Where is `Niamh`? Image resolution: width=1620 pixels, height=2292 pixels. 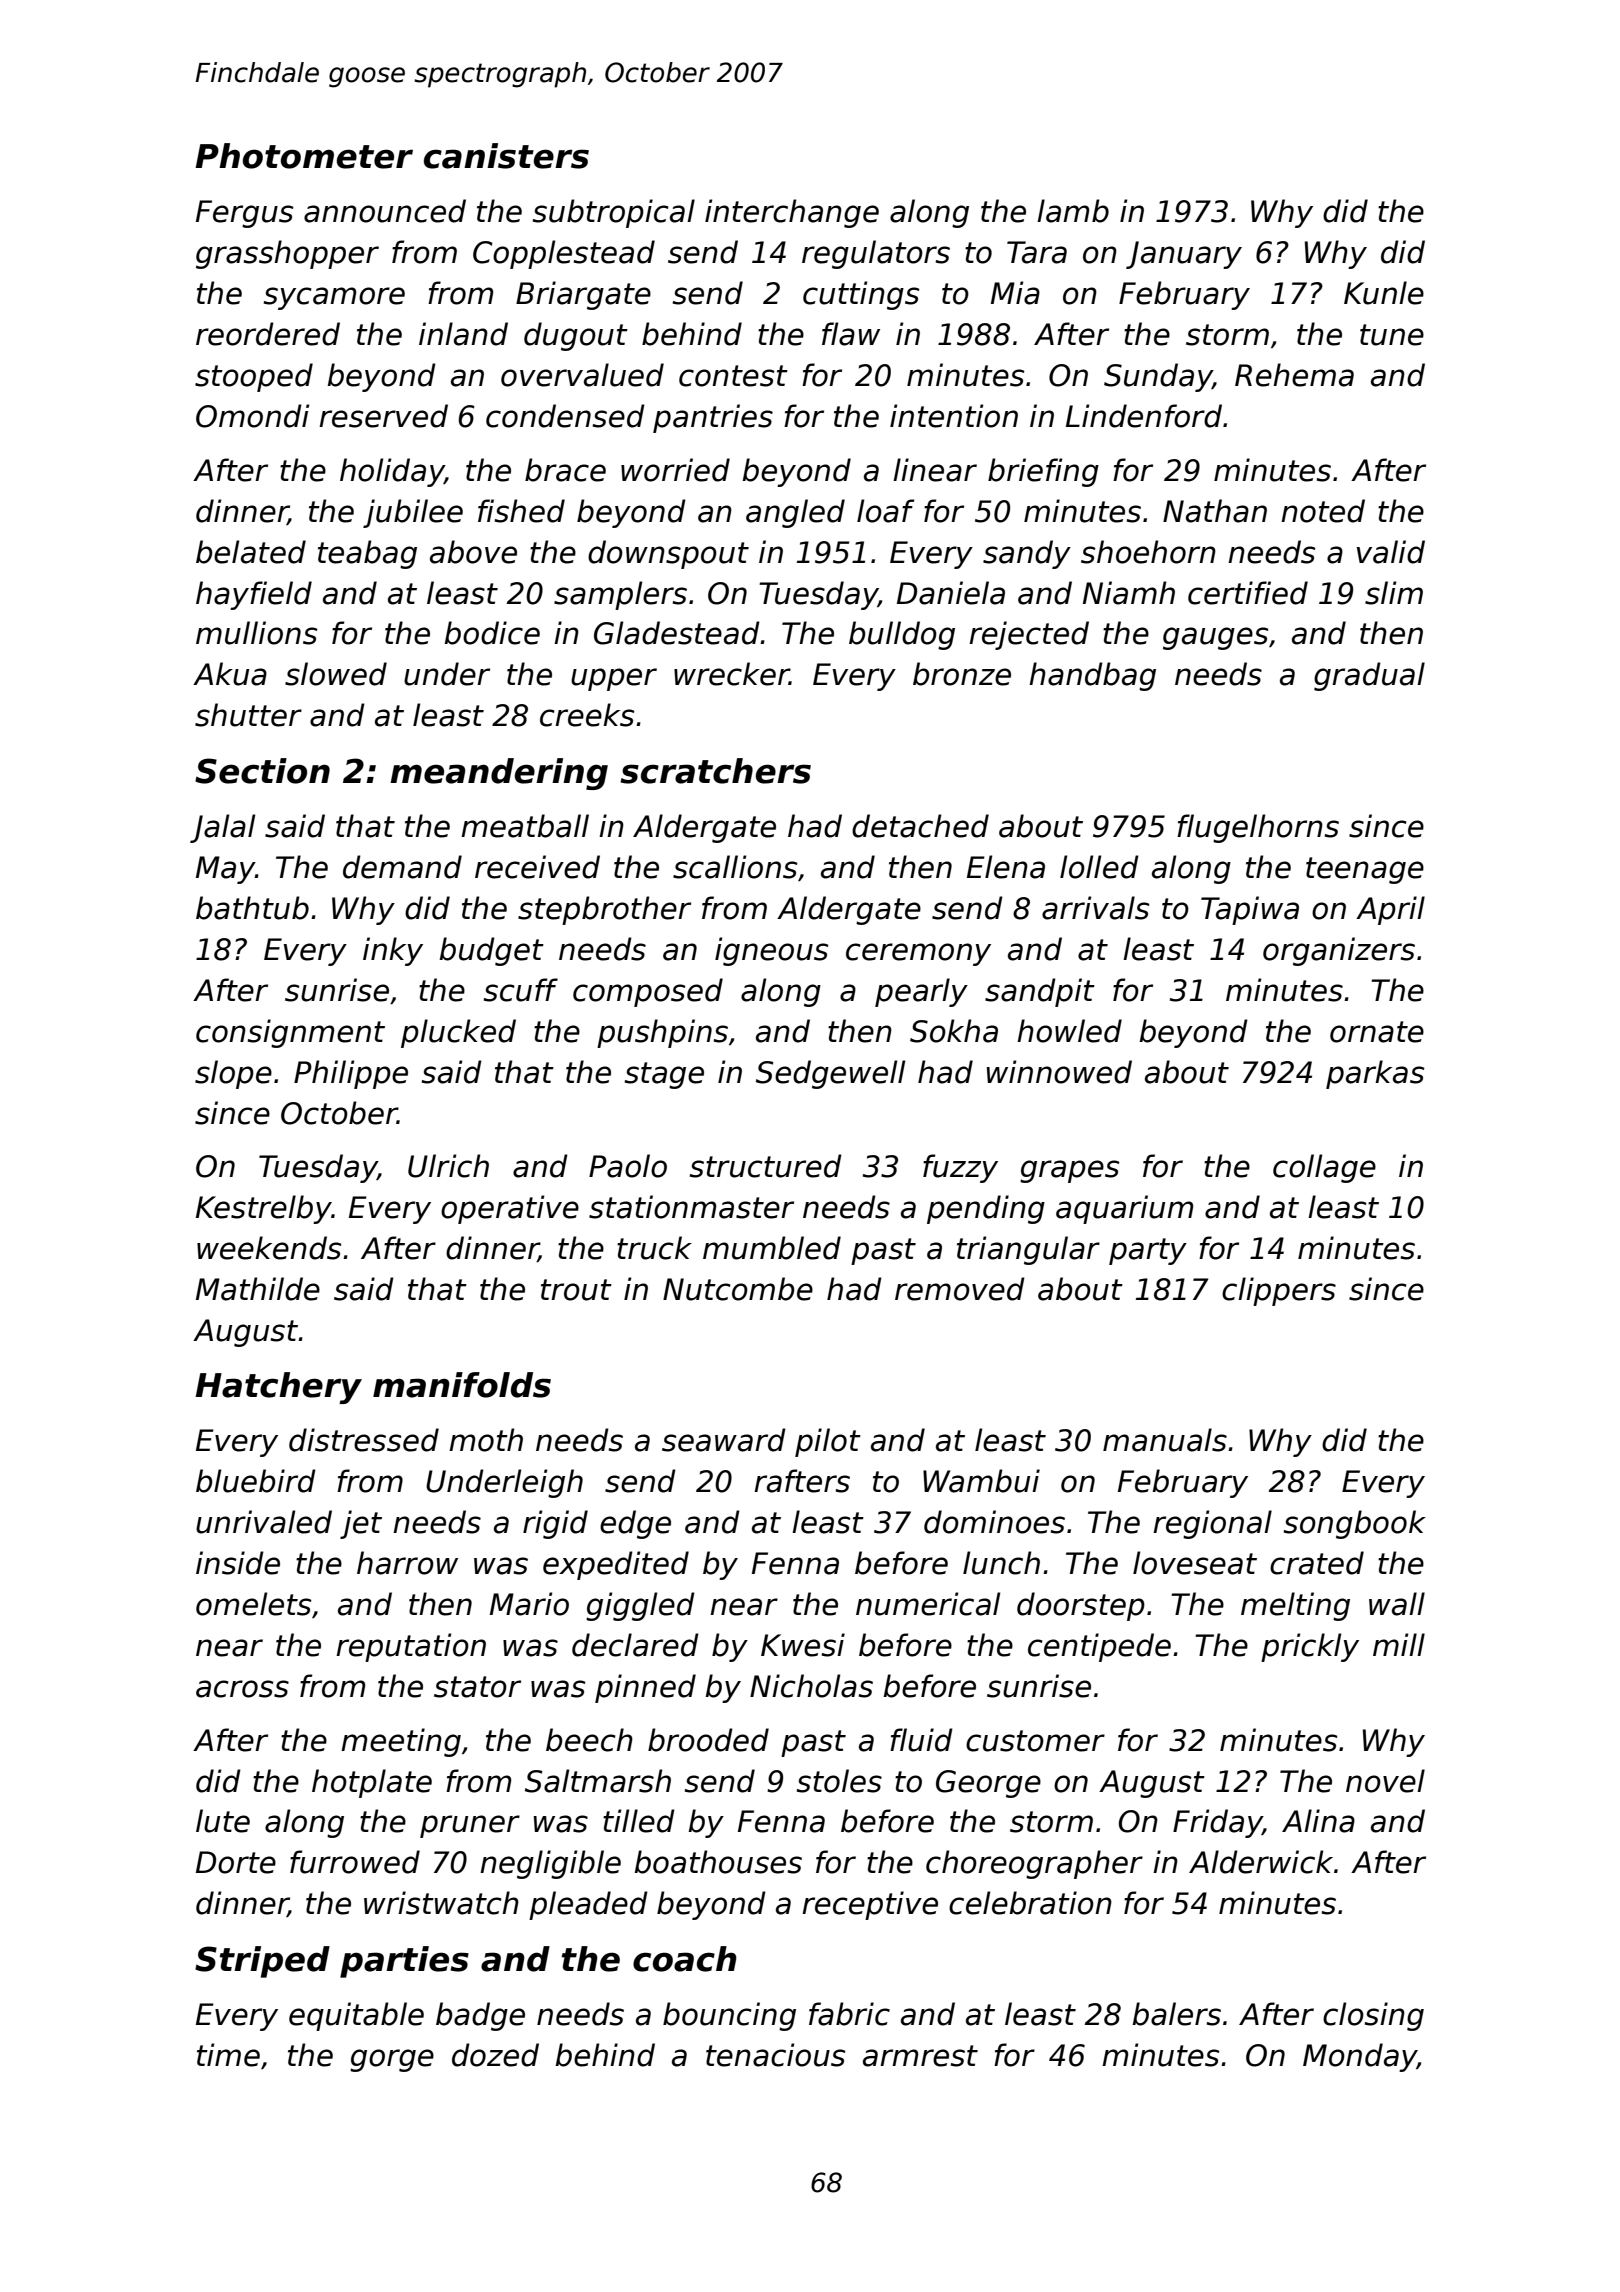 Niamh is located at coordinates (1129, 593).
